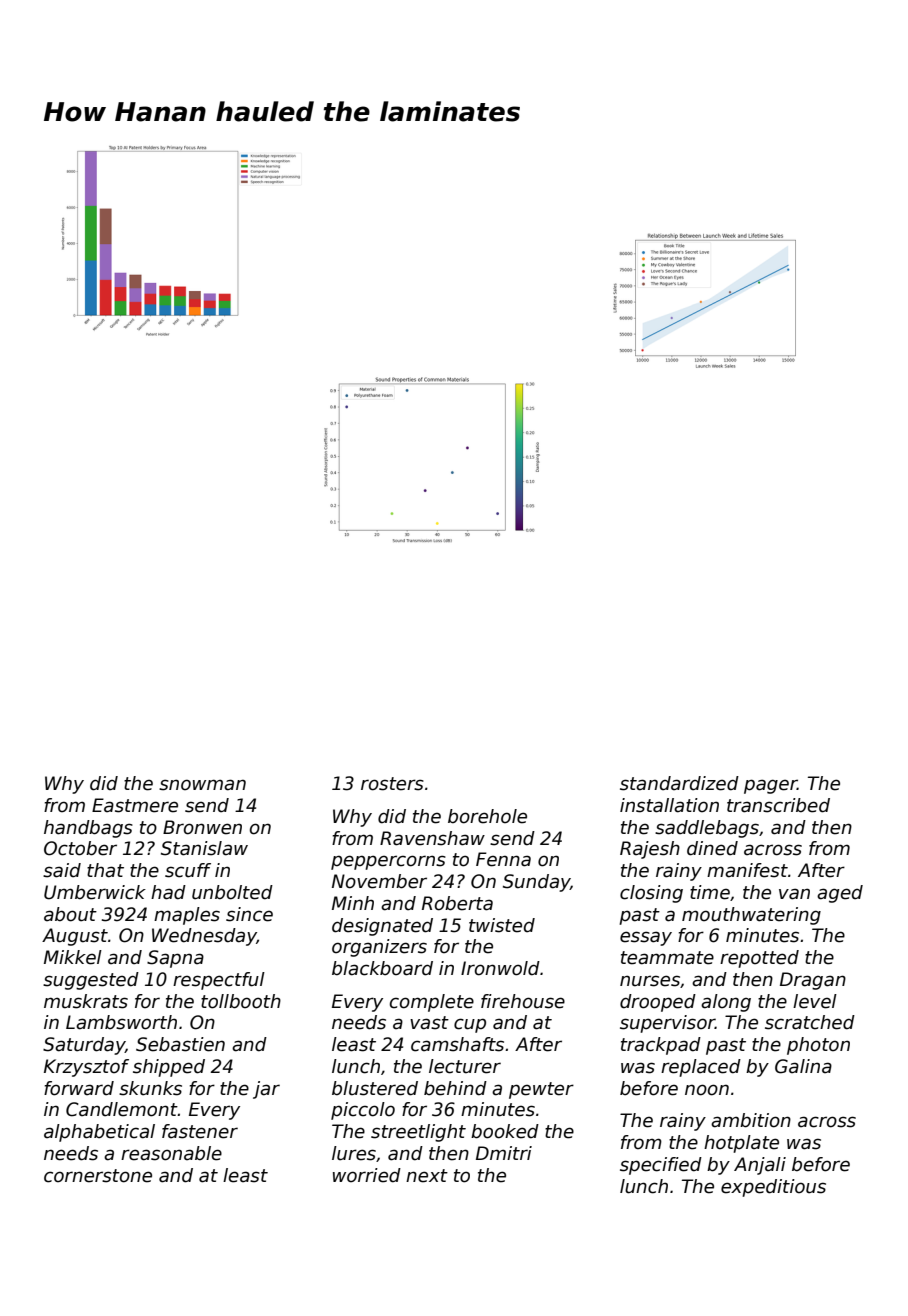 The width and height of the page is (908, 1316). What do you see at coordinates (747, 870) in the page?
I see `manifest` at bounding box center [747, 870].
